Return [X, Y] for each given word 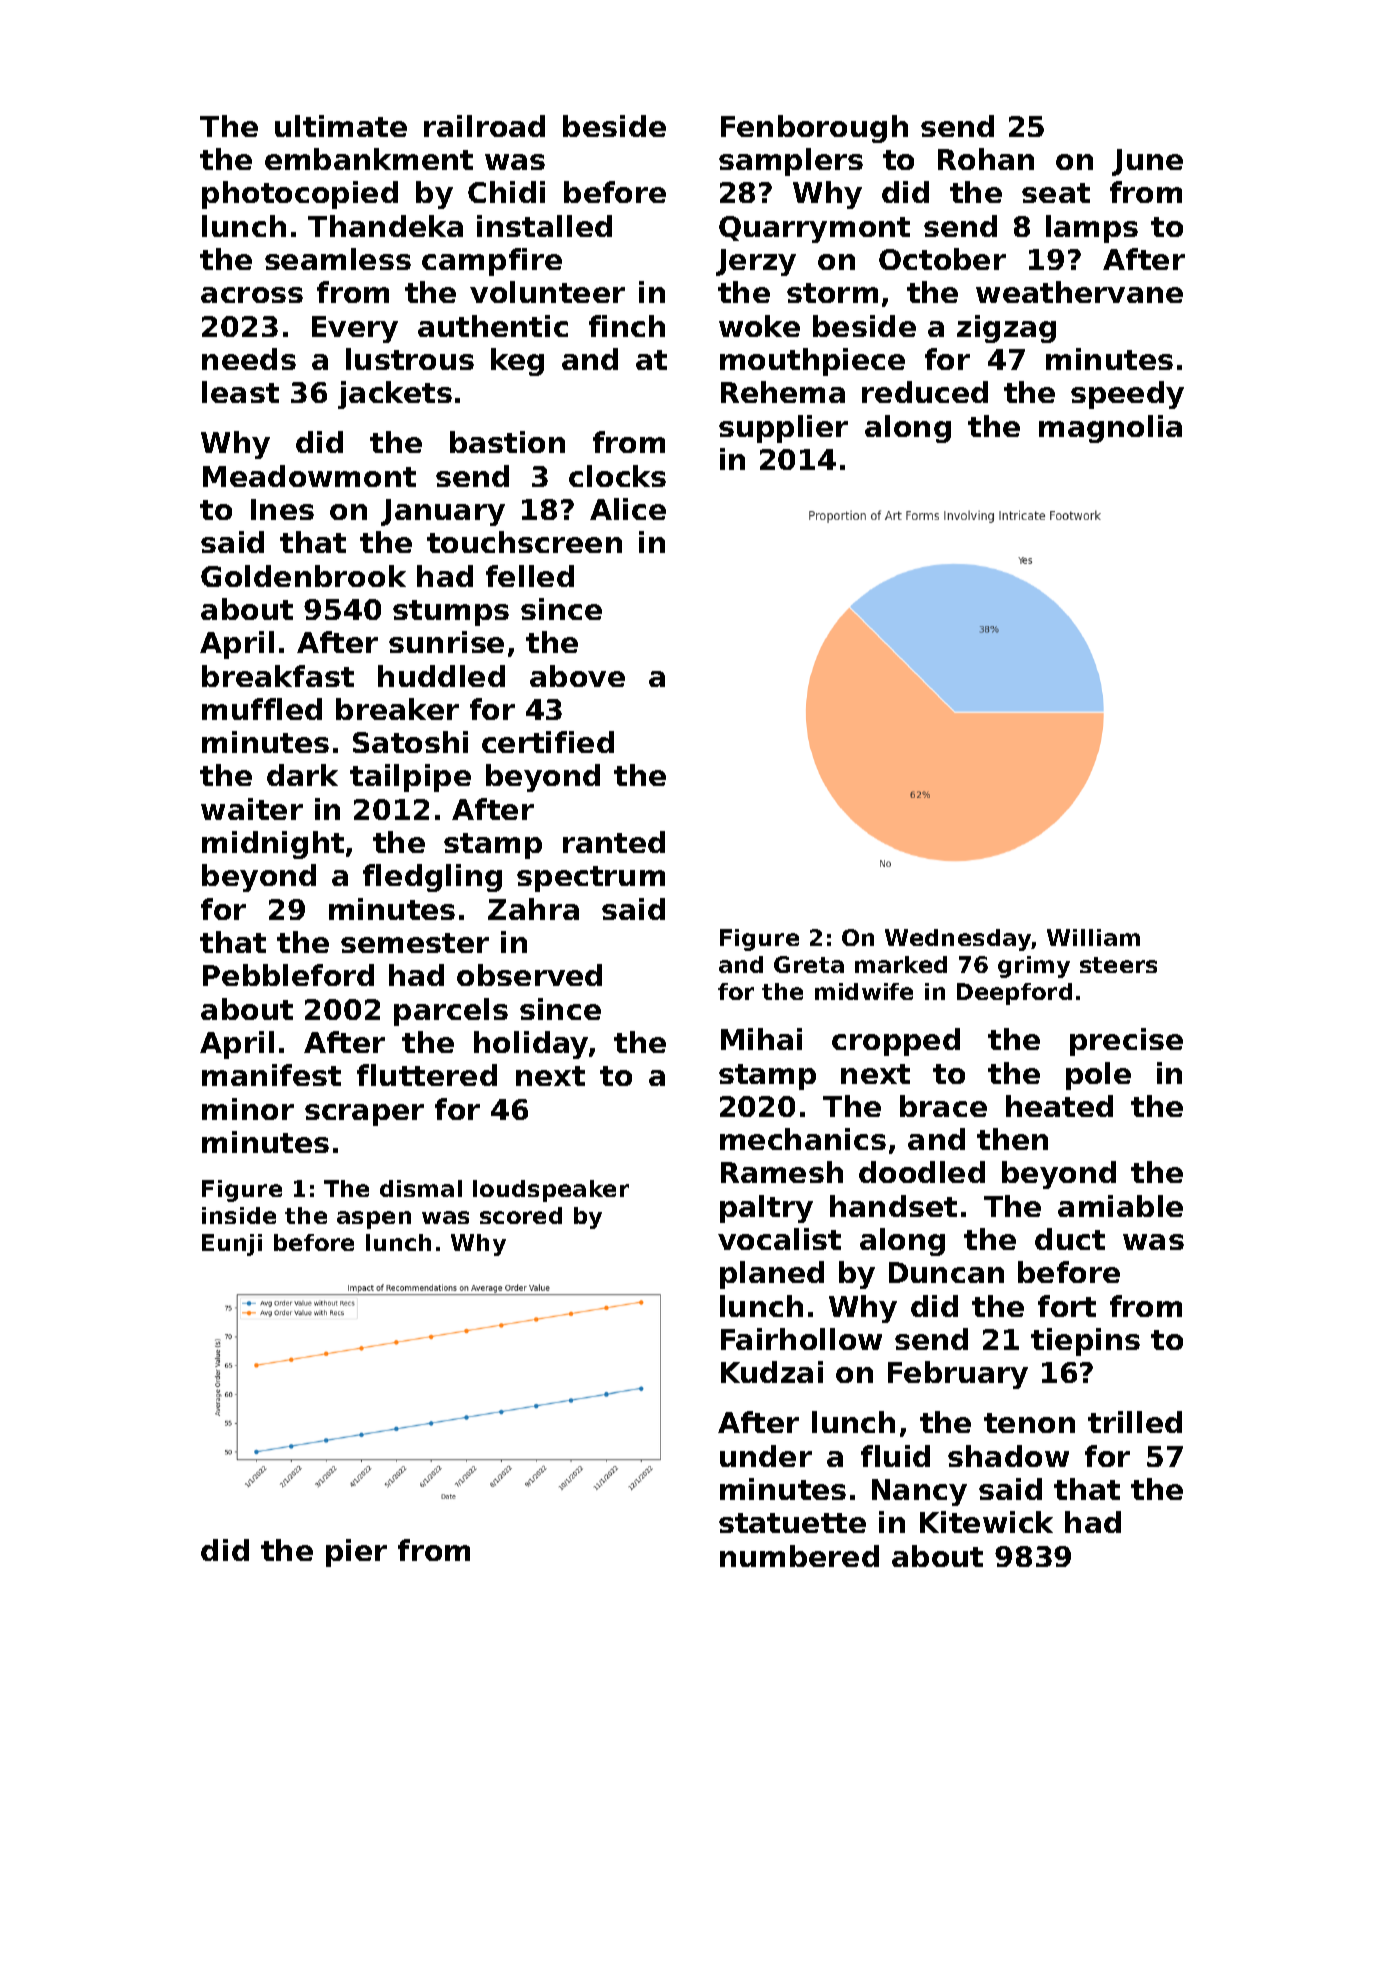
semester [415, 943]
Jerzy [756, 262]
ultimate [341, 126]
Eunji [232, 1245]
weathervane [1079, 292]
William [1093, 937]
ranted [614, 842]
